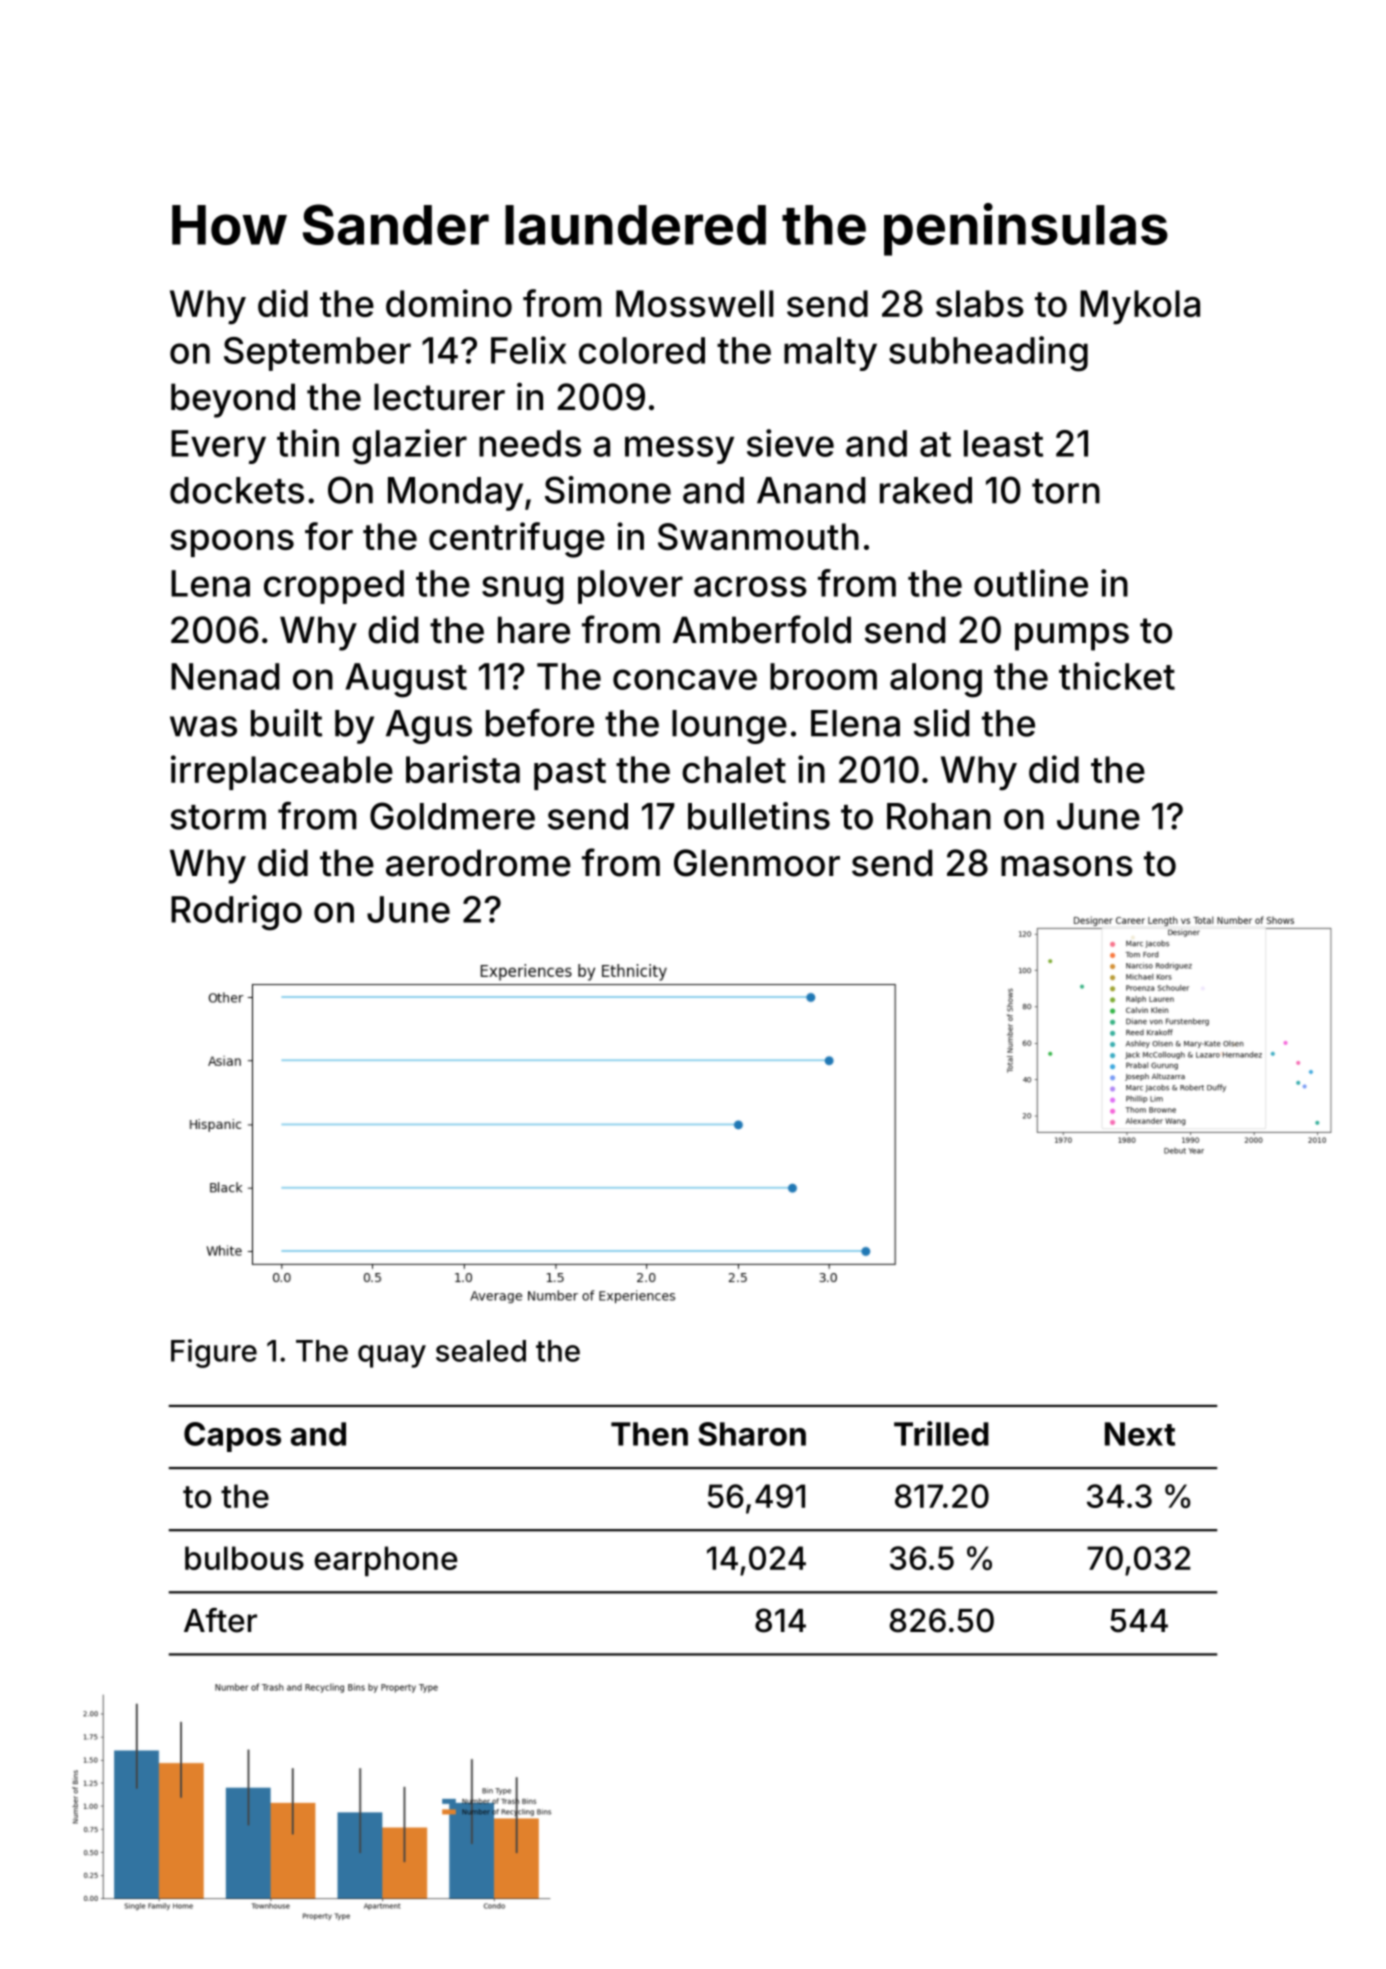 The height and width of the image is (1969, 1386). I want to click on glazier, so click(409, 447).
